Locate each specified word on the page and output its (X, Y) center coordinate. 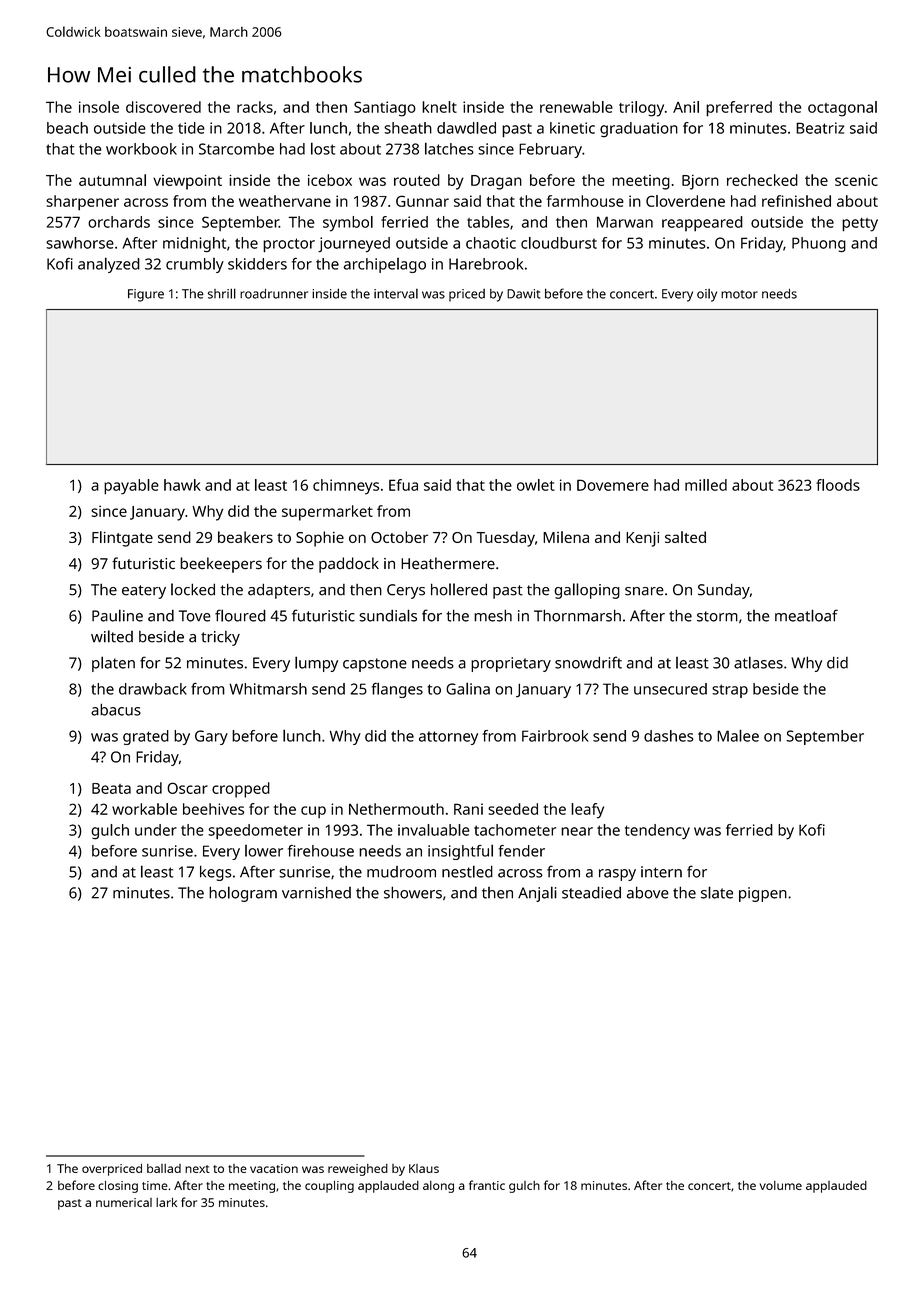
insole (99, 107)
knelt (439, 107)
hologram (243, 894)
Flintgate (122, 539)
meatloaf (806, 615)
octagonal (842, 109)
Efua (403, 485)
